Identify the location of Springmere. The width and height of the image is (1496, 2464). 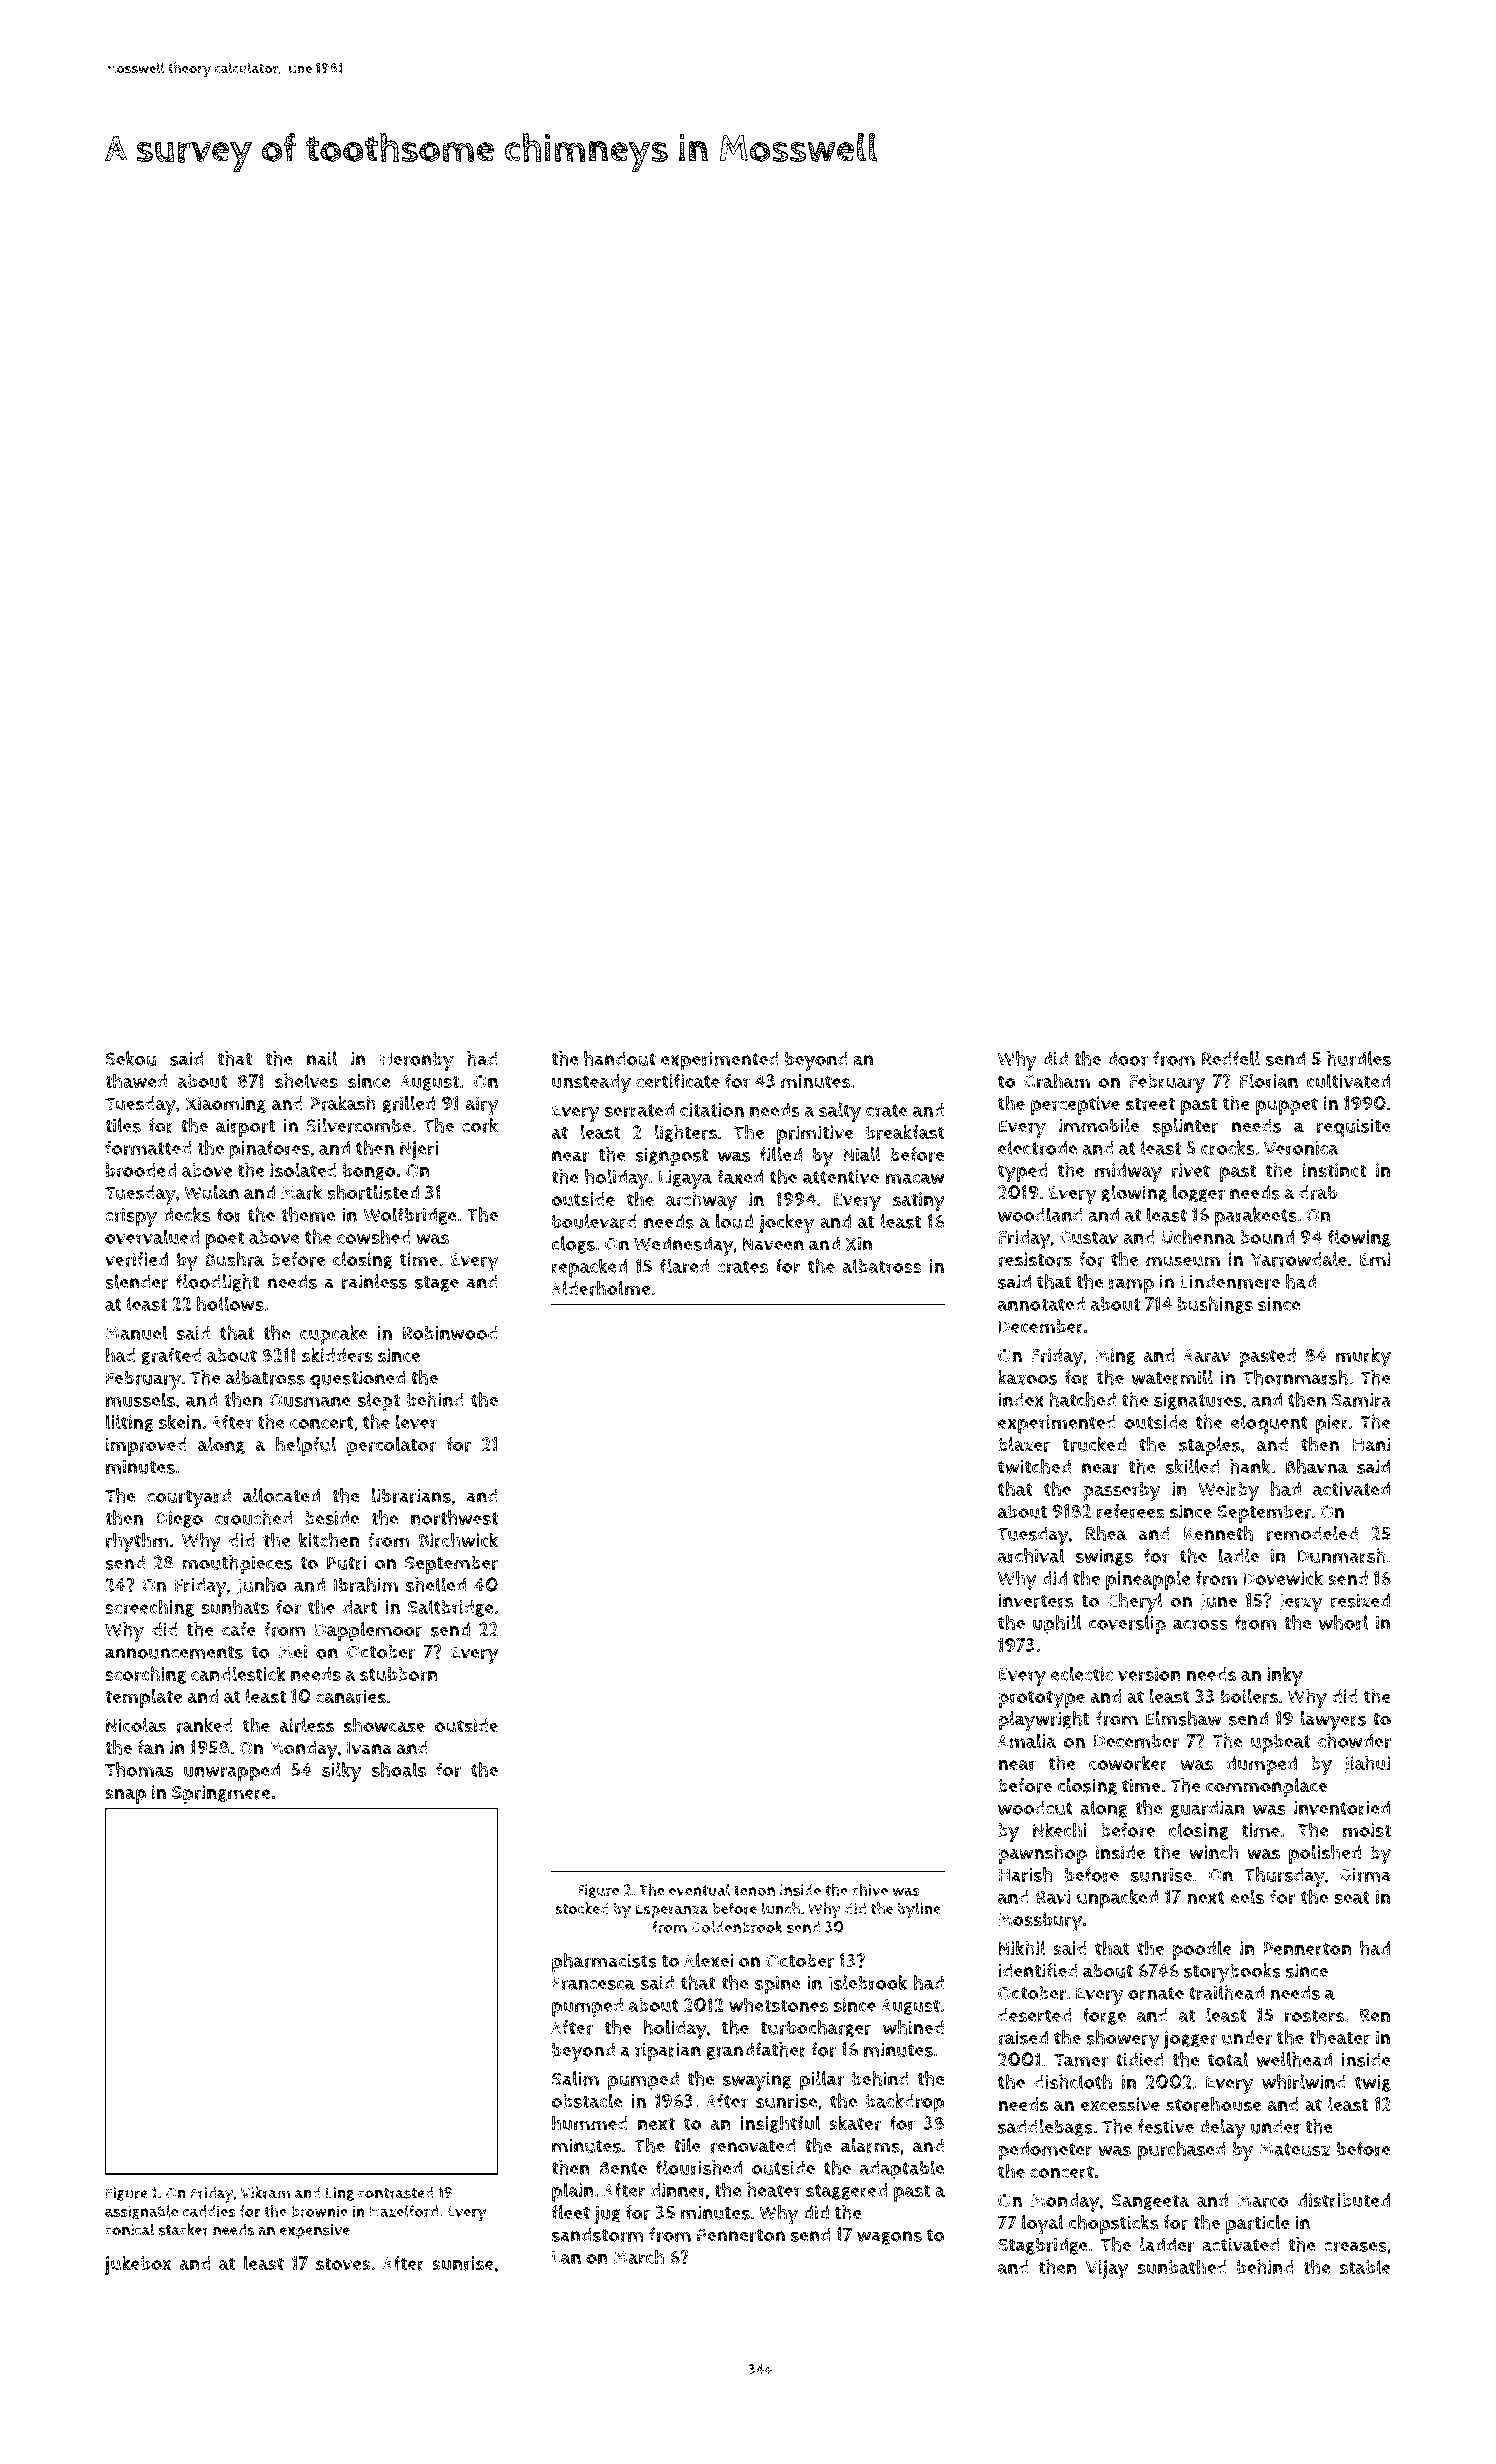
(221, 1794).
